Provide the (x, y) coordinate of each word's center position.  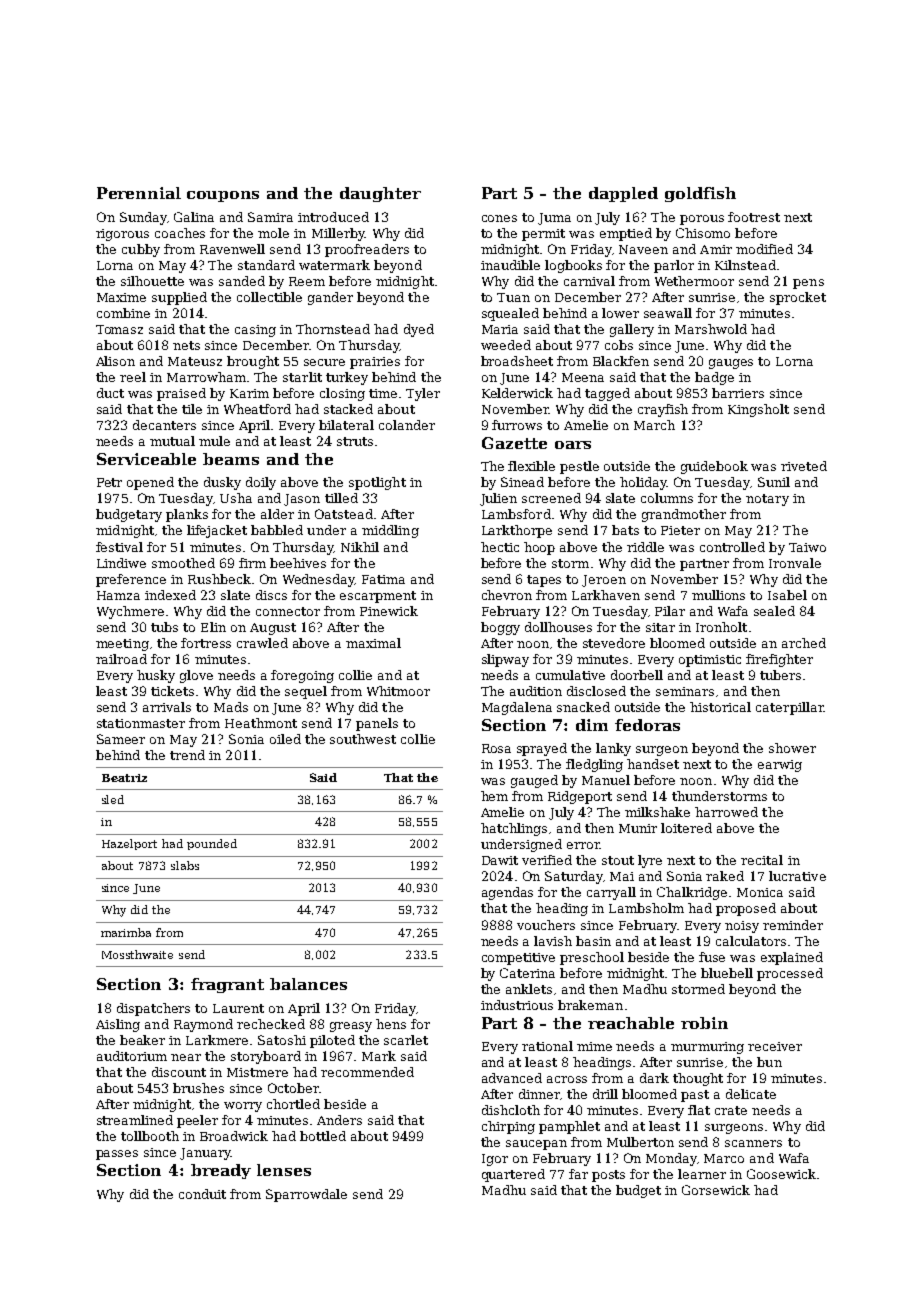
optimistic (710, 661)
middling (390, 531)
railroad (121, 659)
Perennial (139, 193)
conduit (202, 1194)
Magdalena (517, 708)
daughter (380, 194)
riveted (804, 466)
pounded (212, 844)
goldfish (700, 194)
